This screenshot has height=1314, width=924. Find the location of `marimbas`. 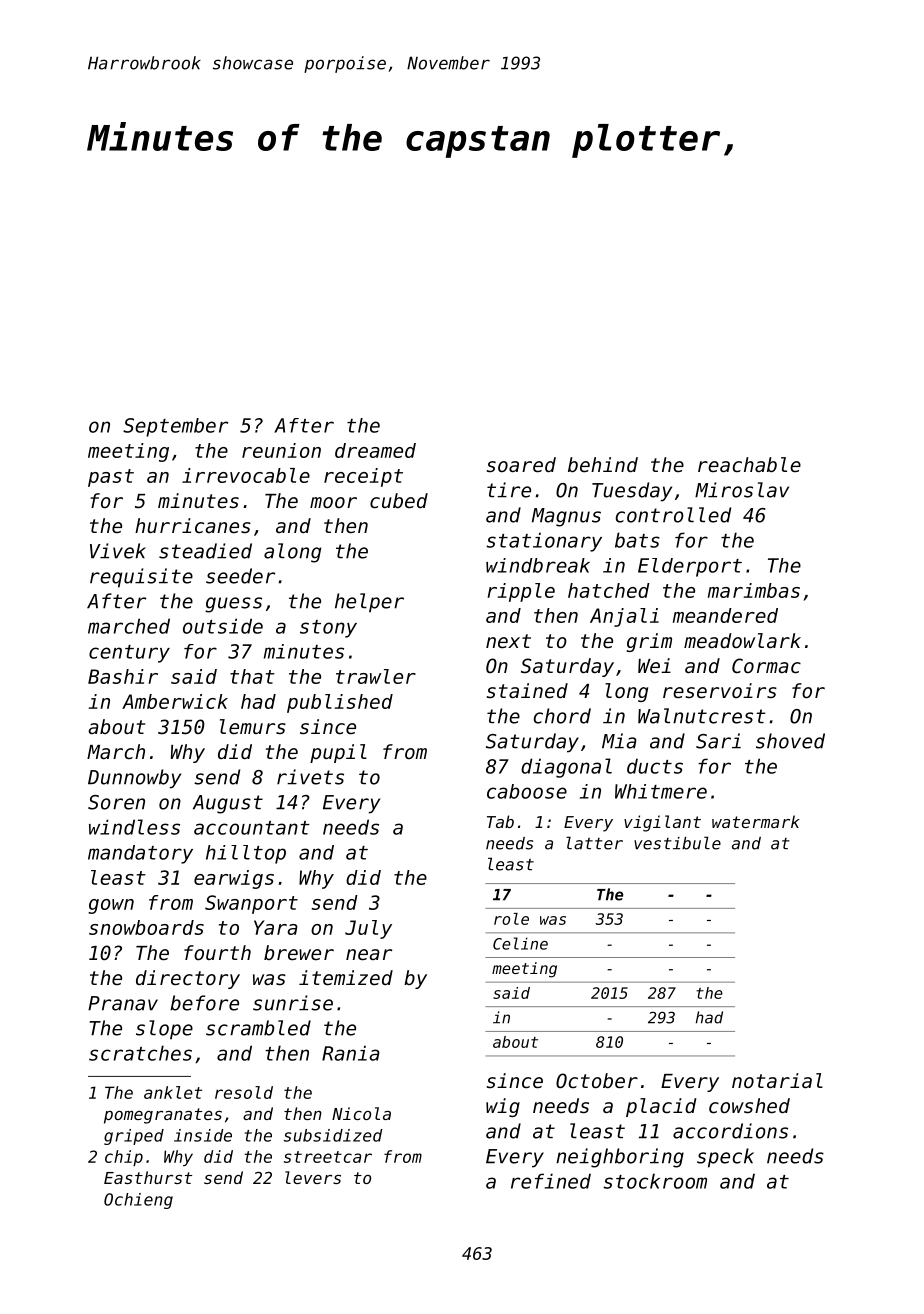

marimbas is located at coordinates (754, 590).
